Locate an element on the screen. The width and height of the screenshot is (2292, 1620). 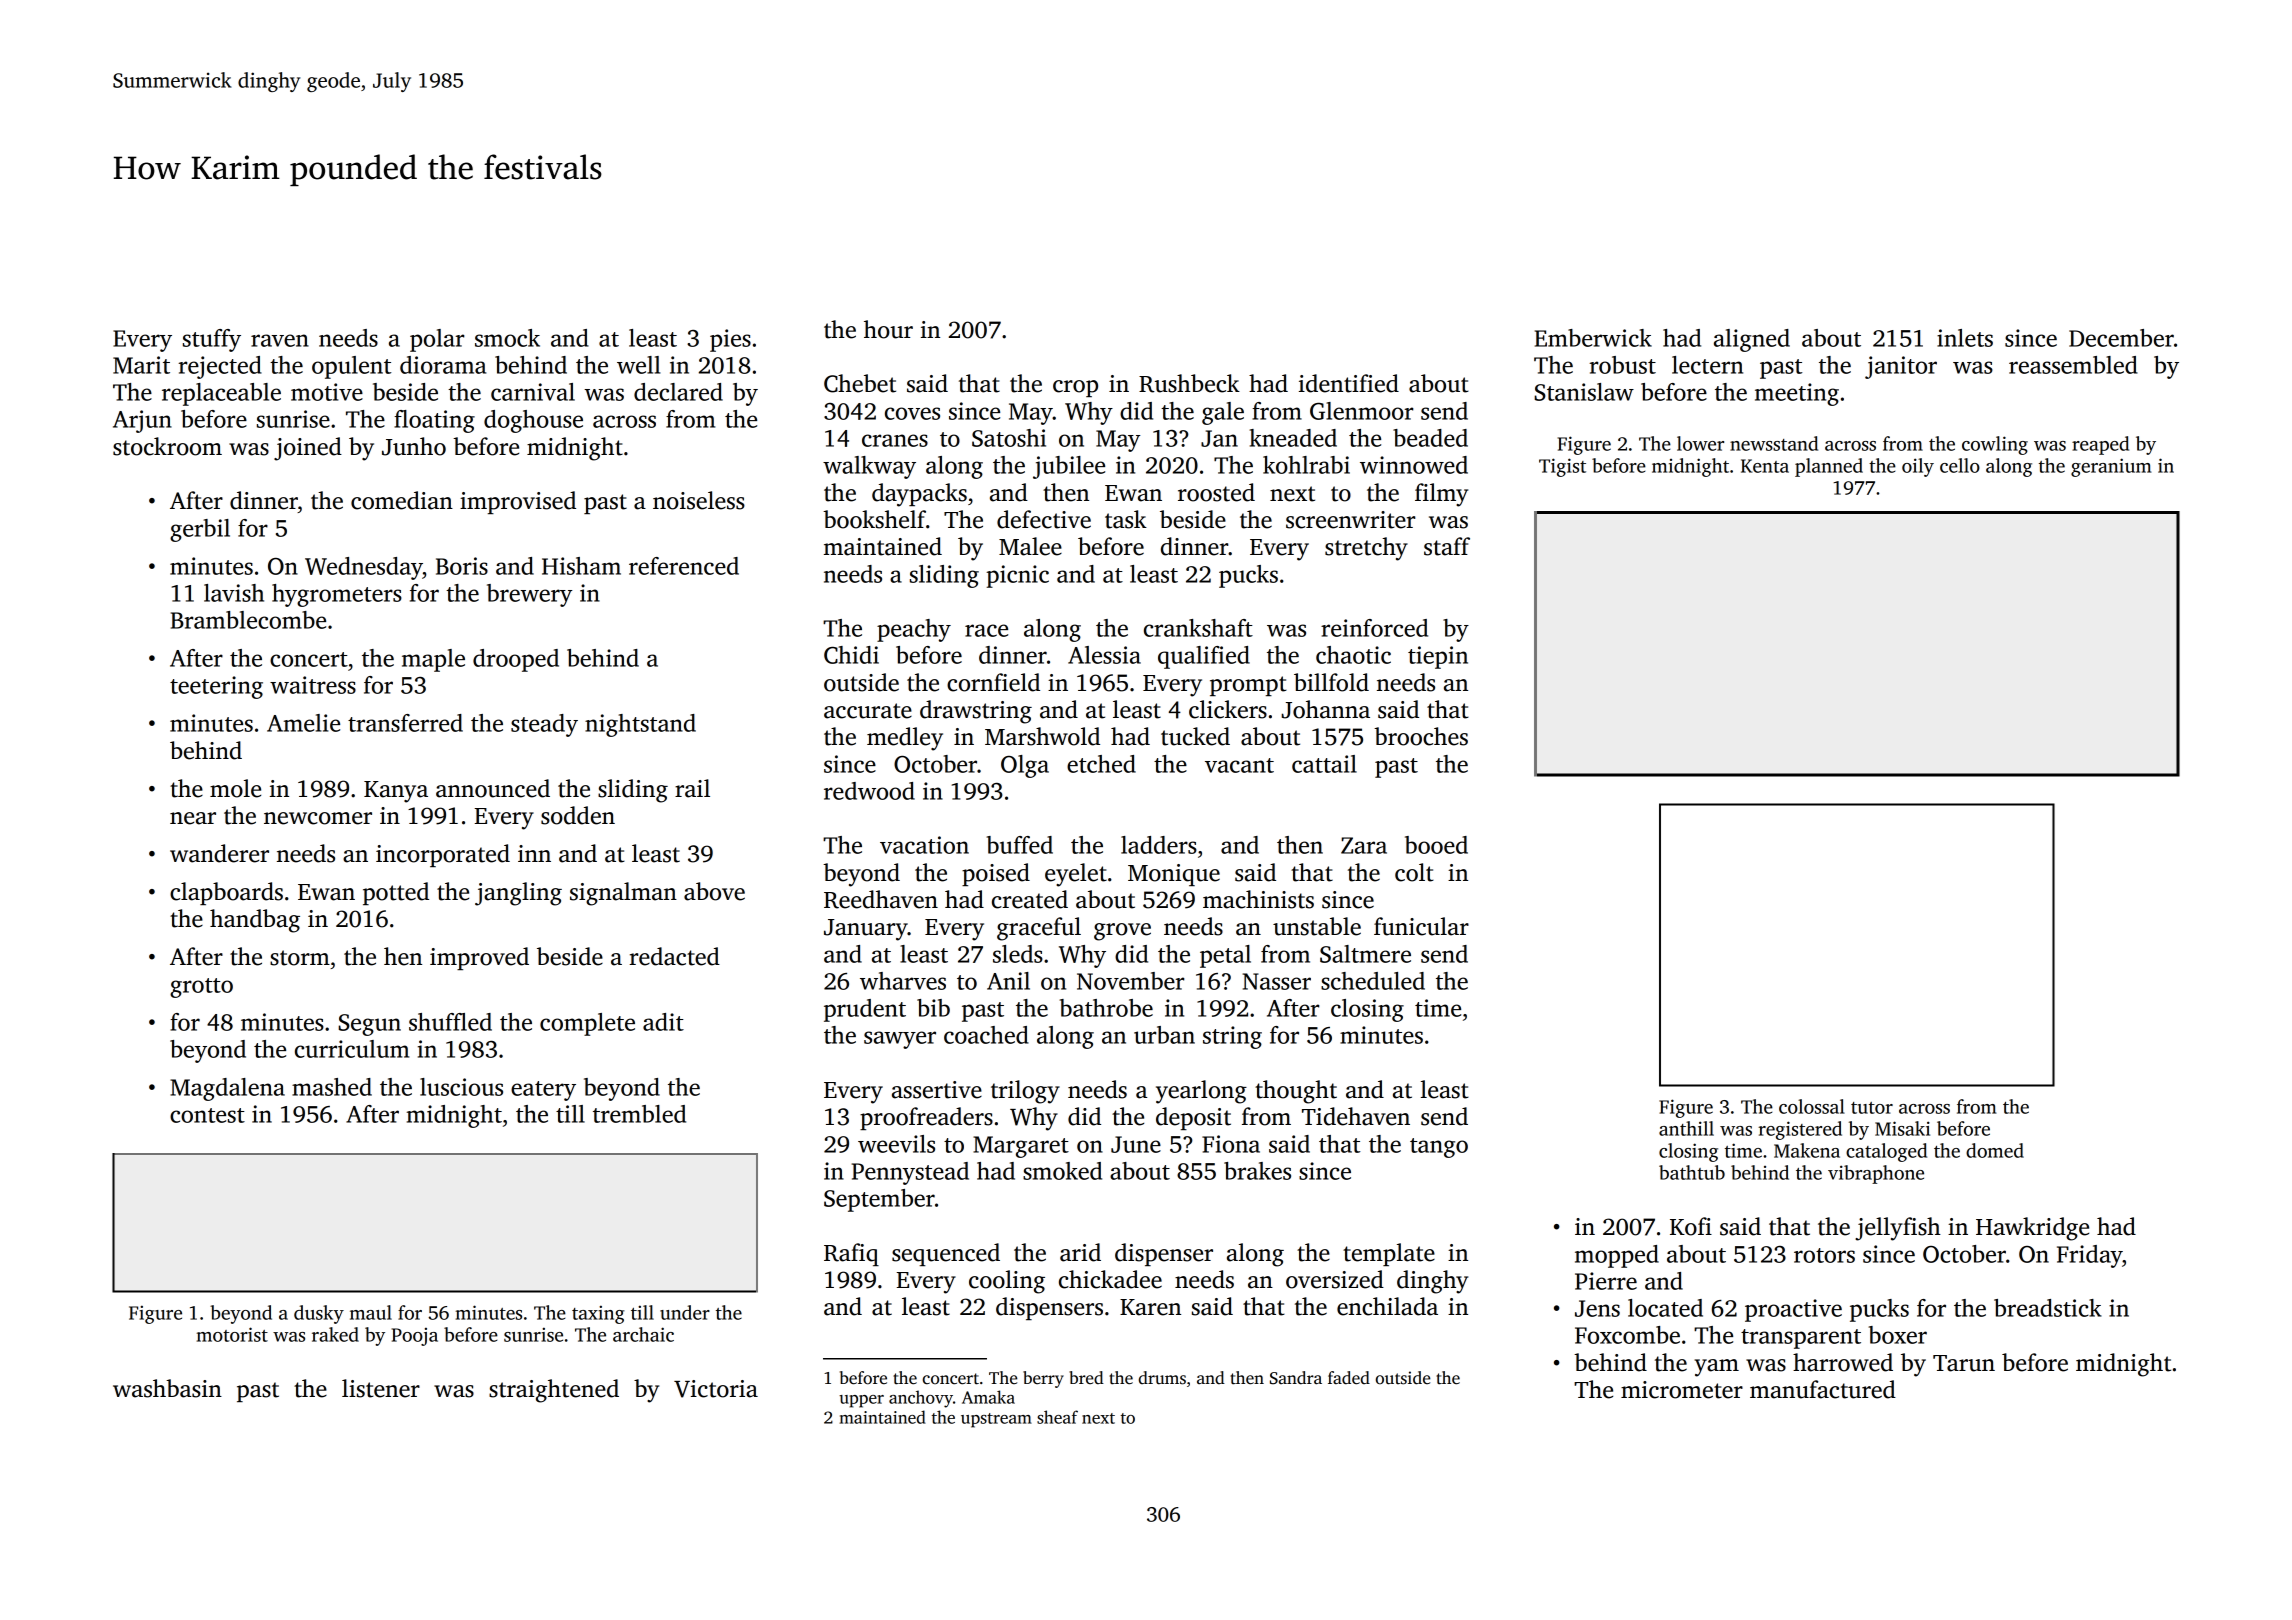
reaped is located at coordinates (2100, 445).
